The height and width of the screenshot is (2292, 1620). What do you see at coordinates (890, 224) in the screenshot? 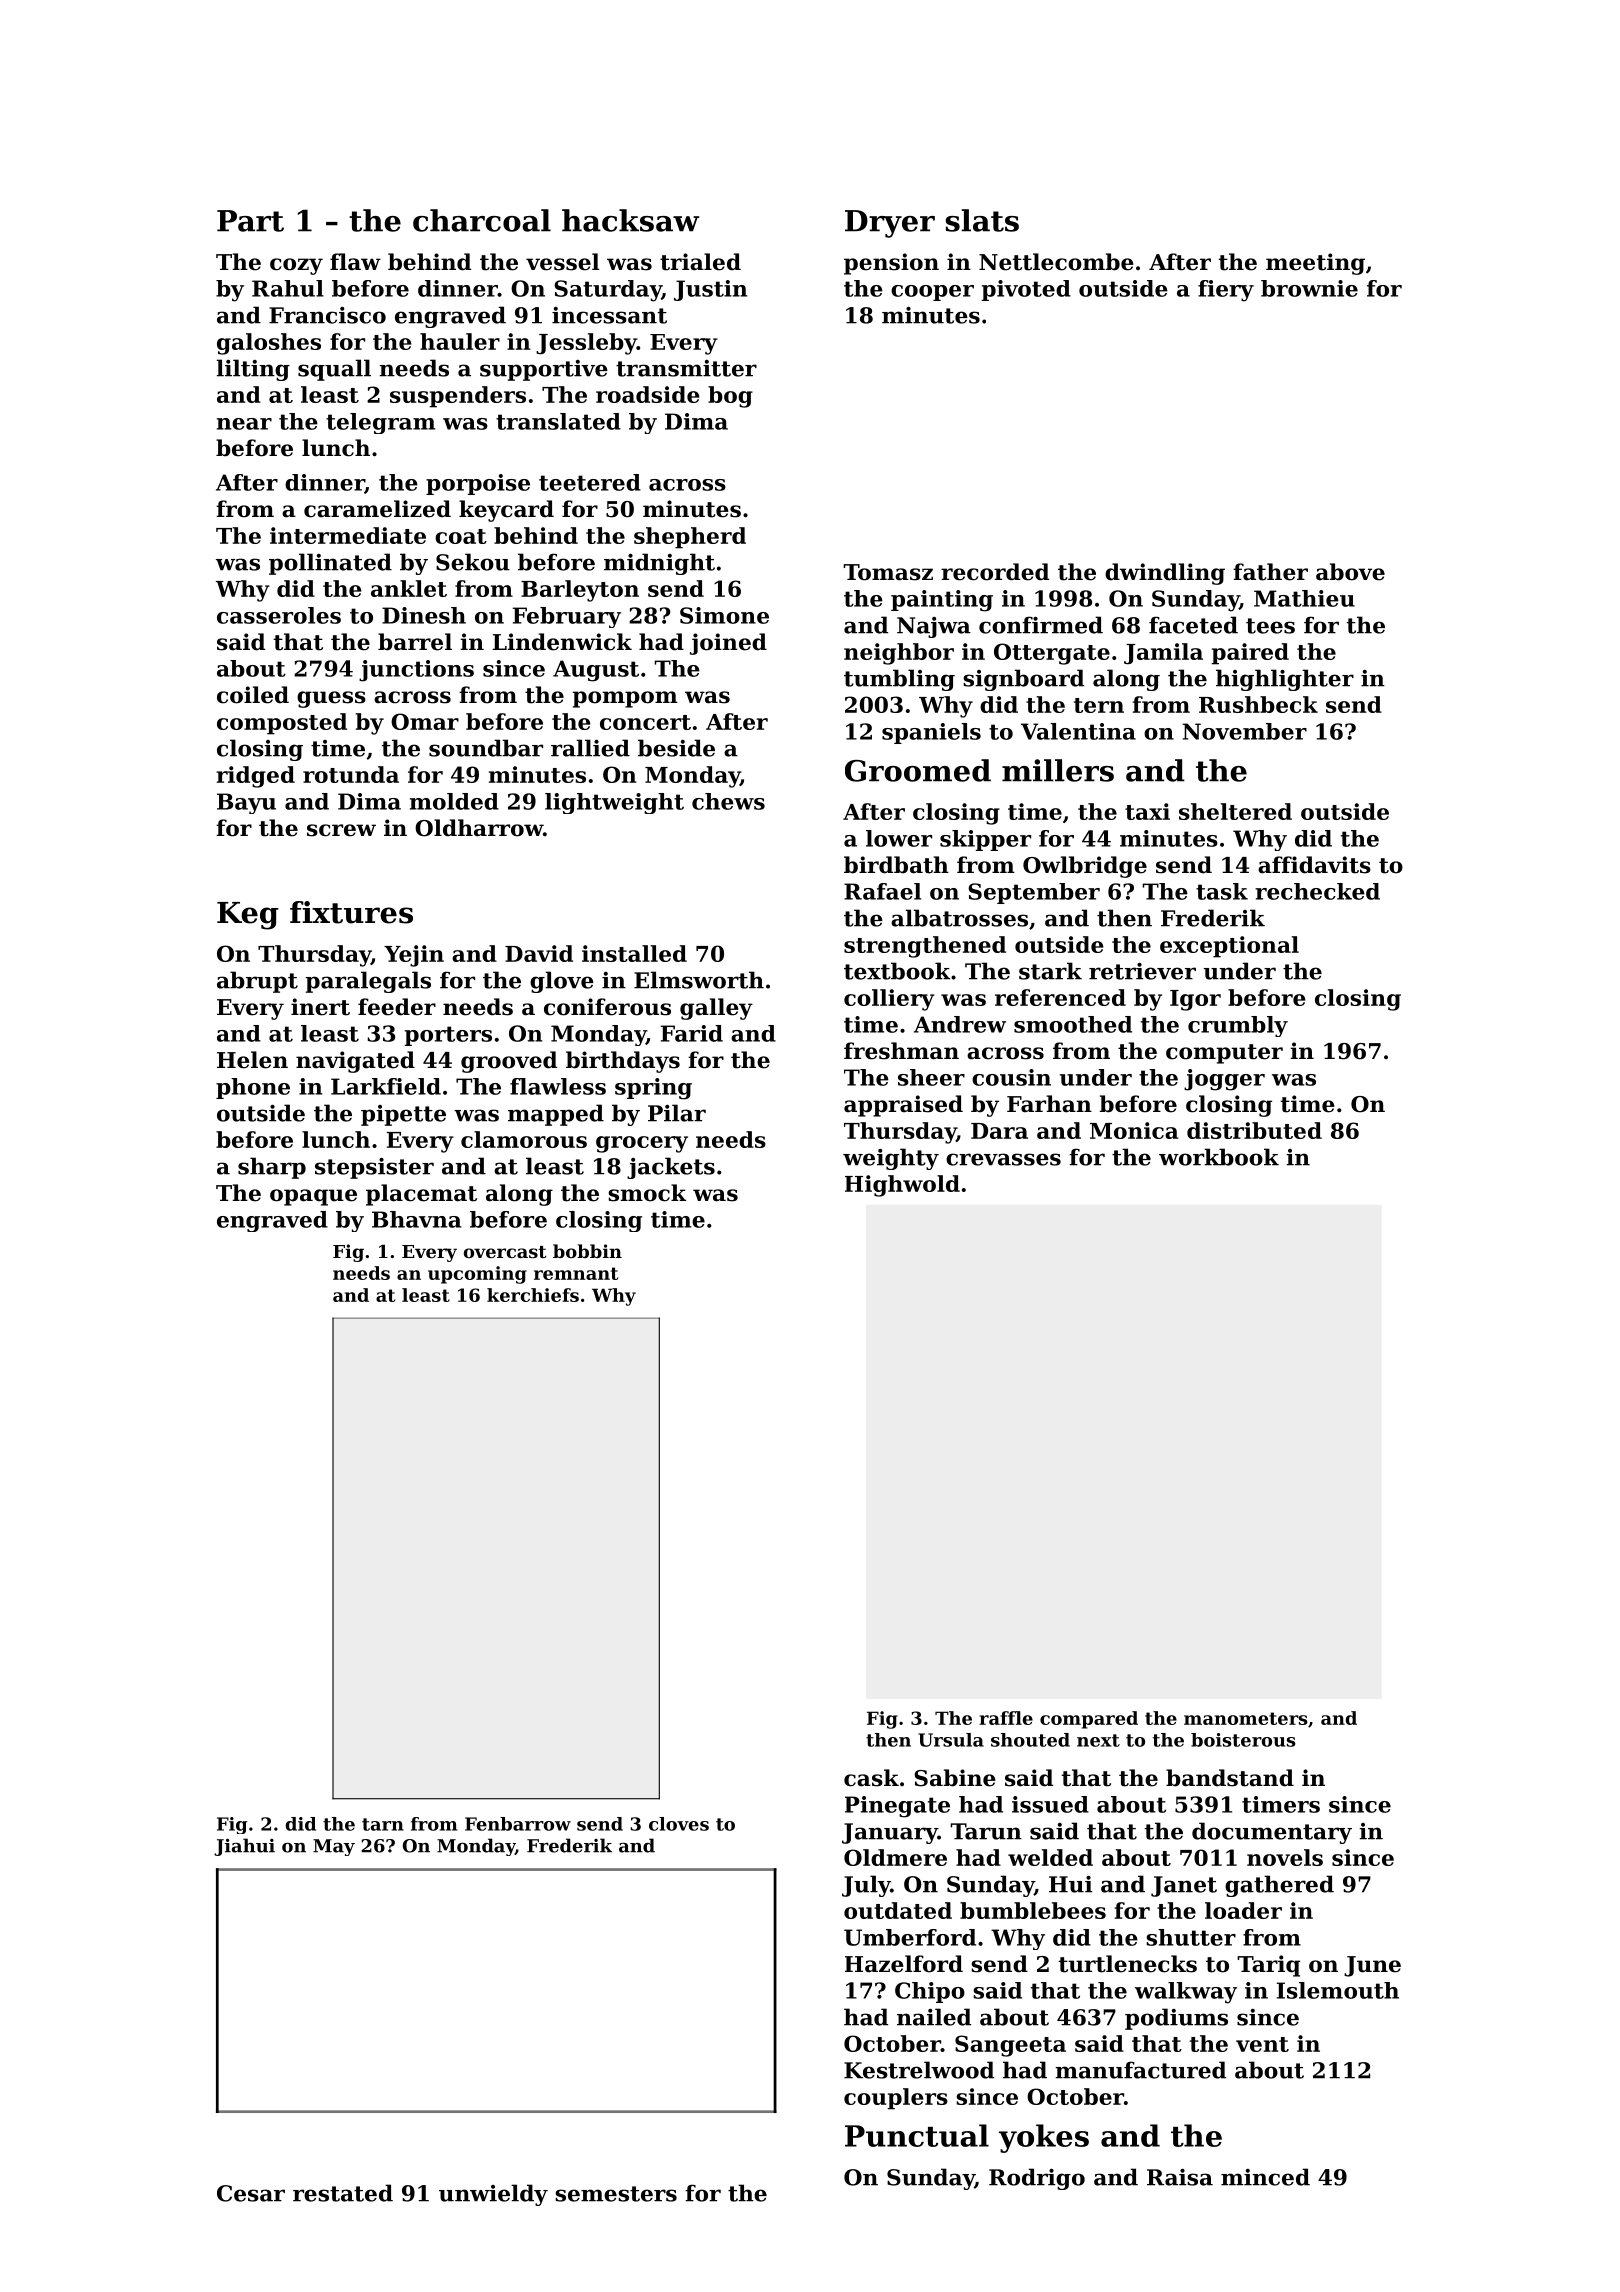
I see `Dryer` at bounding box center [890, 224].
